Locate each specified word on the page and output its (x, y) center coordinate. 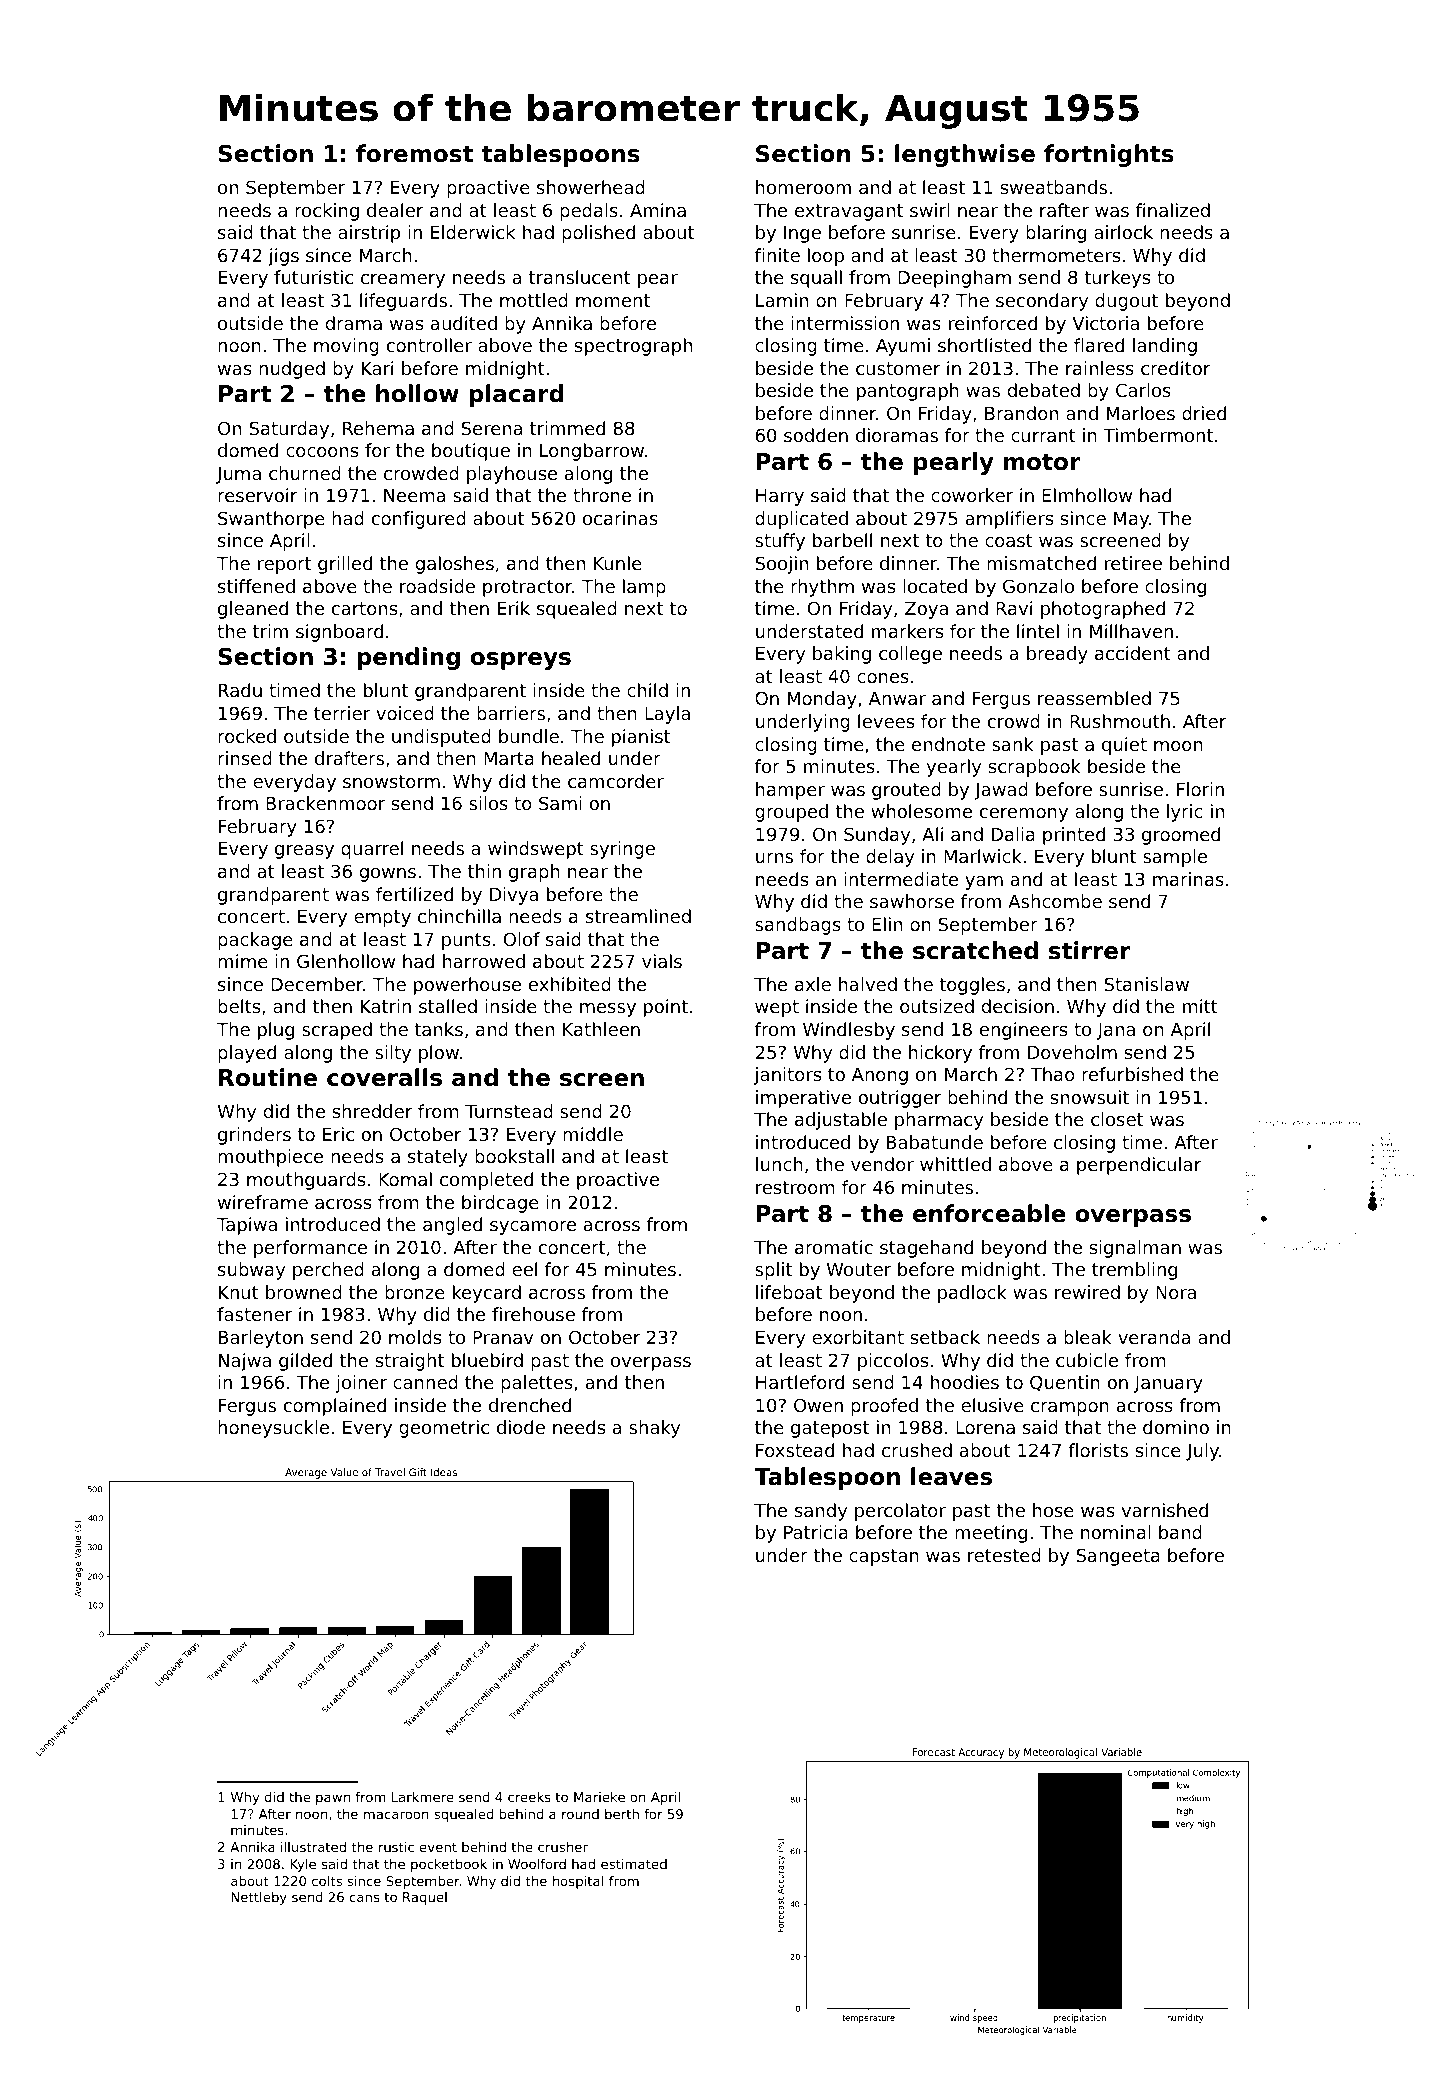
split (773, 1271)
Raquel (425, 1898)
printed (1074, 836)
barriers (511, 713)
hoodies (965, 1382)
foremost (414, 153)
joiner (361, 1384)
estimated (634, 1864)
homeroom (803, 187)
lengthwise (965, 155)
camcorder (616, 781)
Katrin (386, 1006)
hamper (790, 791)
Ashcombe (1055, 901)
